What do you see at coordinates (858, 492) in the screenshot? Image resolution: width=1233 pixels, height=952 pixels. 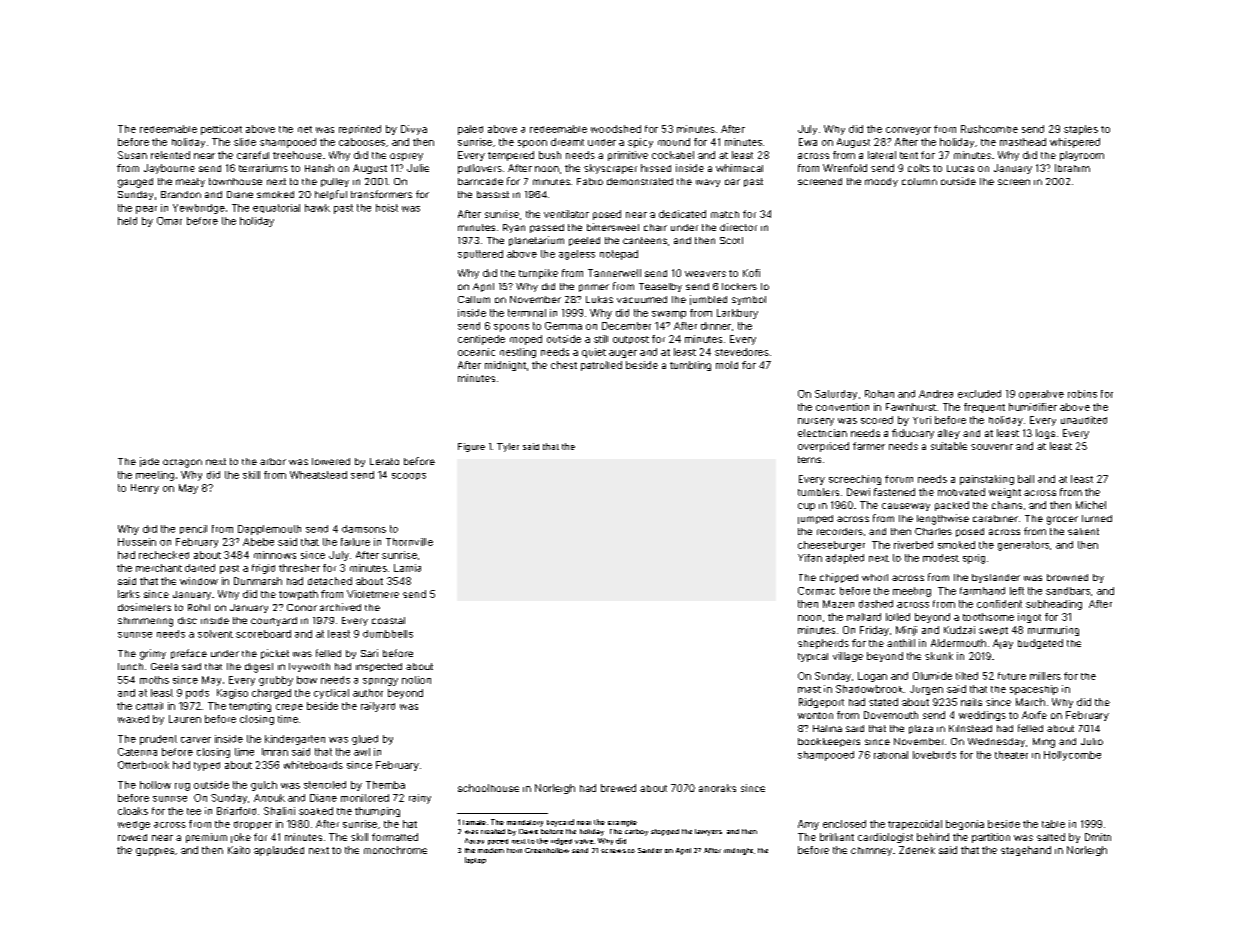 I see `Dewi` at bounding box center [858, 492].
